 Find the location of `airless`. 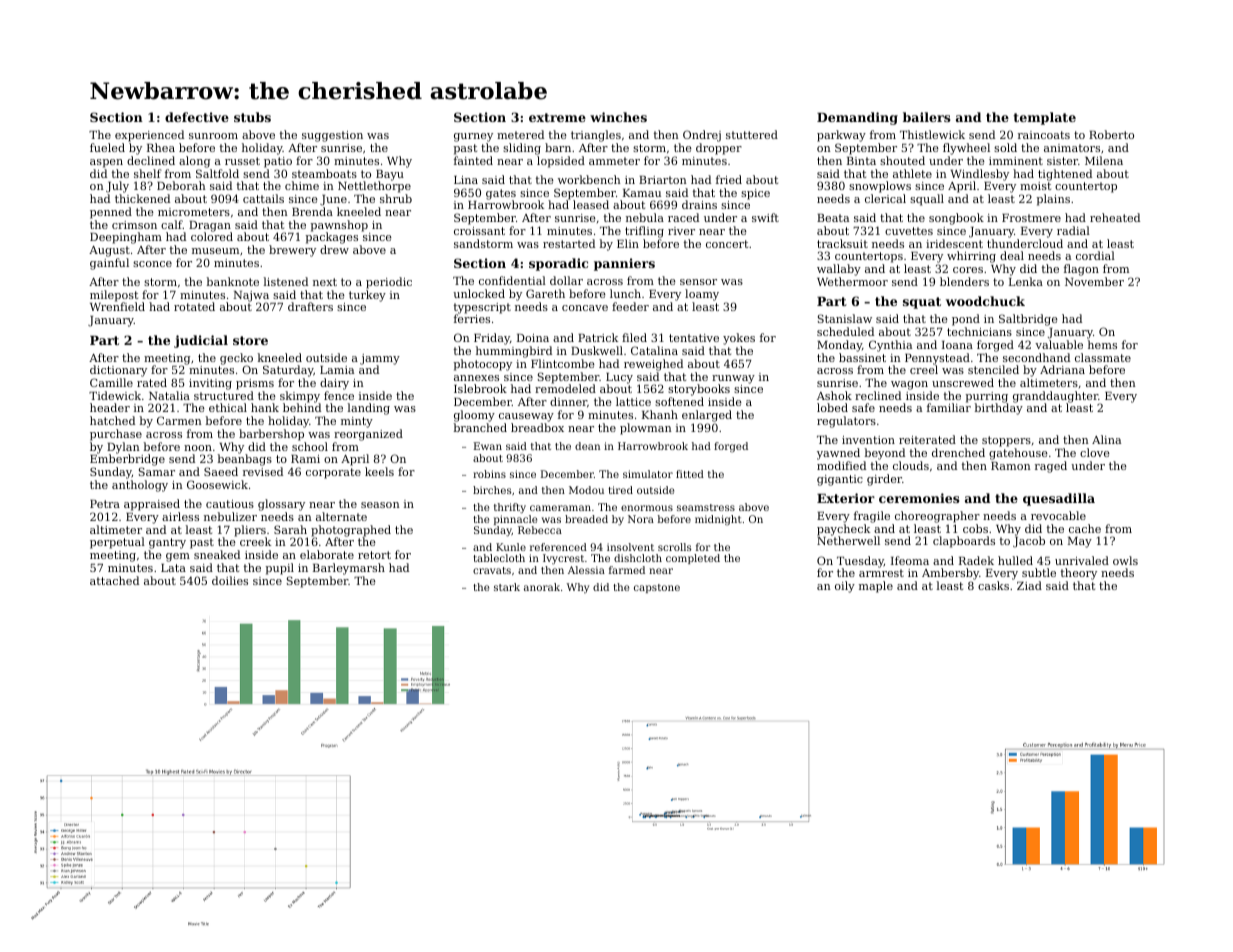

airless is located at coordinates (180, 516).
